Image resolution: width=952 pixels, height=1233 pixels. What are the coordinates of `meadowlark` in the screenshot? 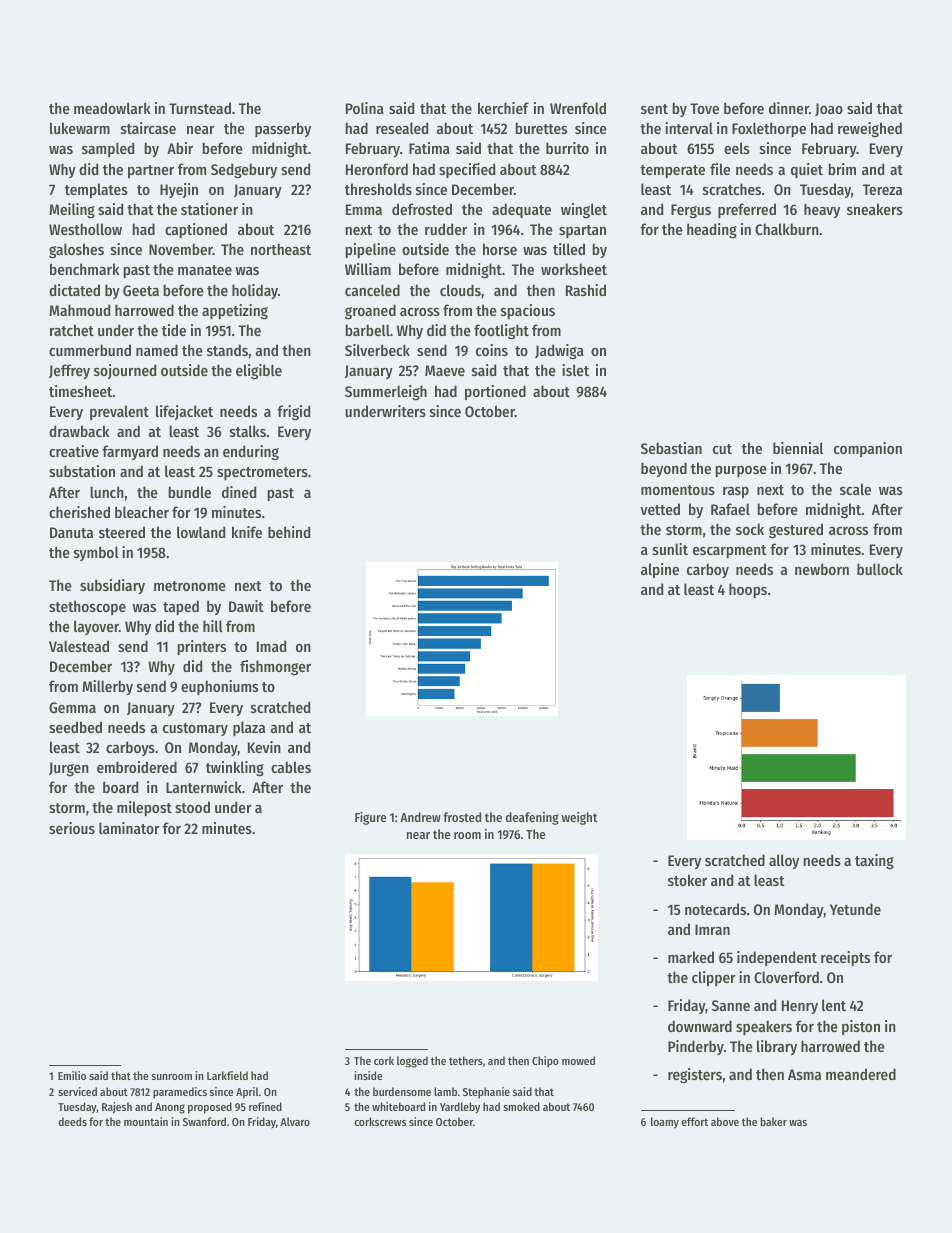 It's located at (112, 108).
